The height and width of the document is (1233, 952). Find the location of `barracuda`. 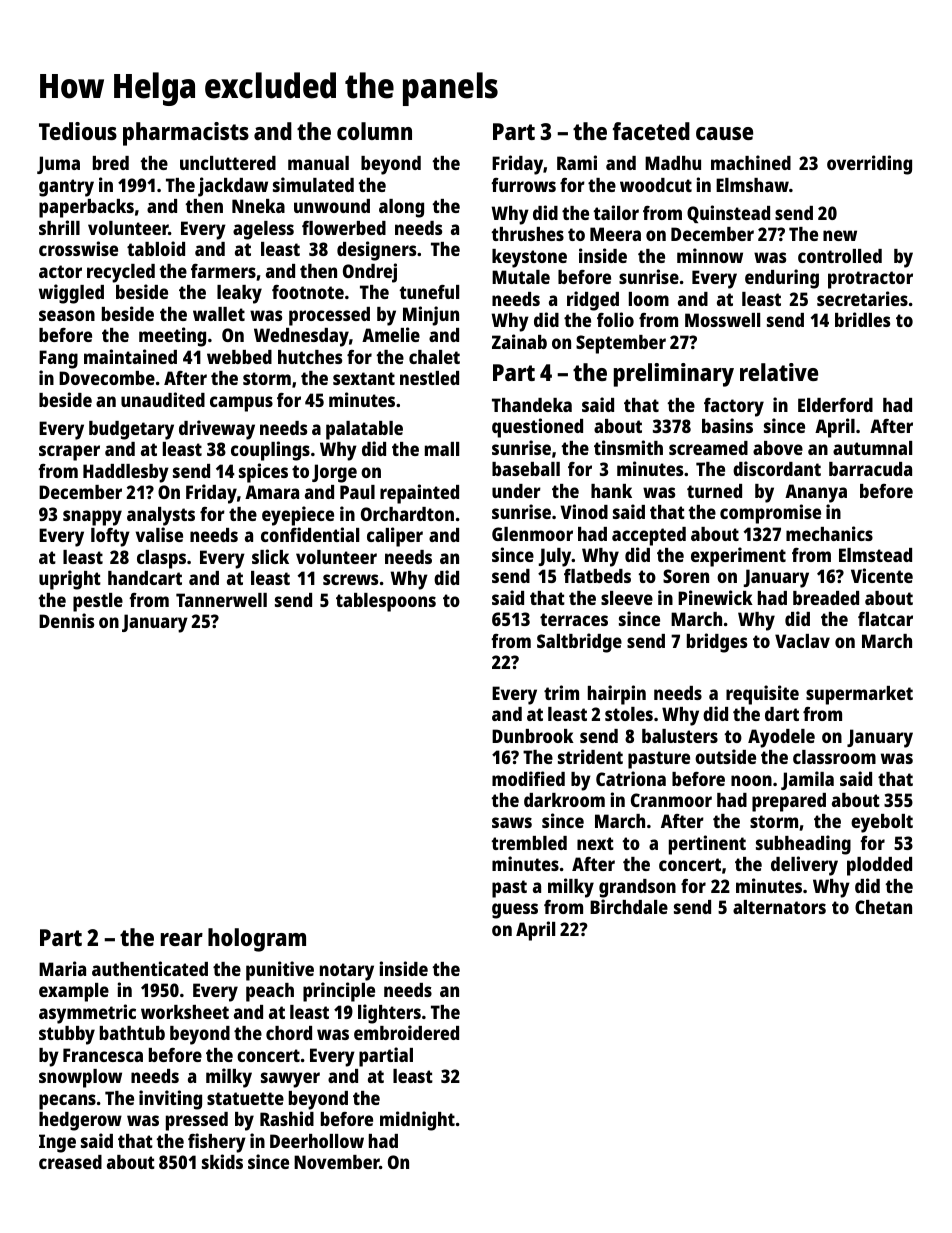

barracuda is located at coordinates (870, 469).
